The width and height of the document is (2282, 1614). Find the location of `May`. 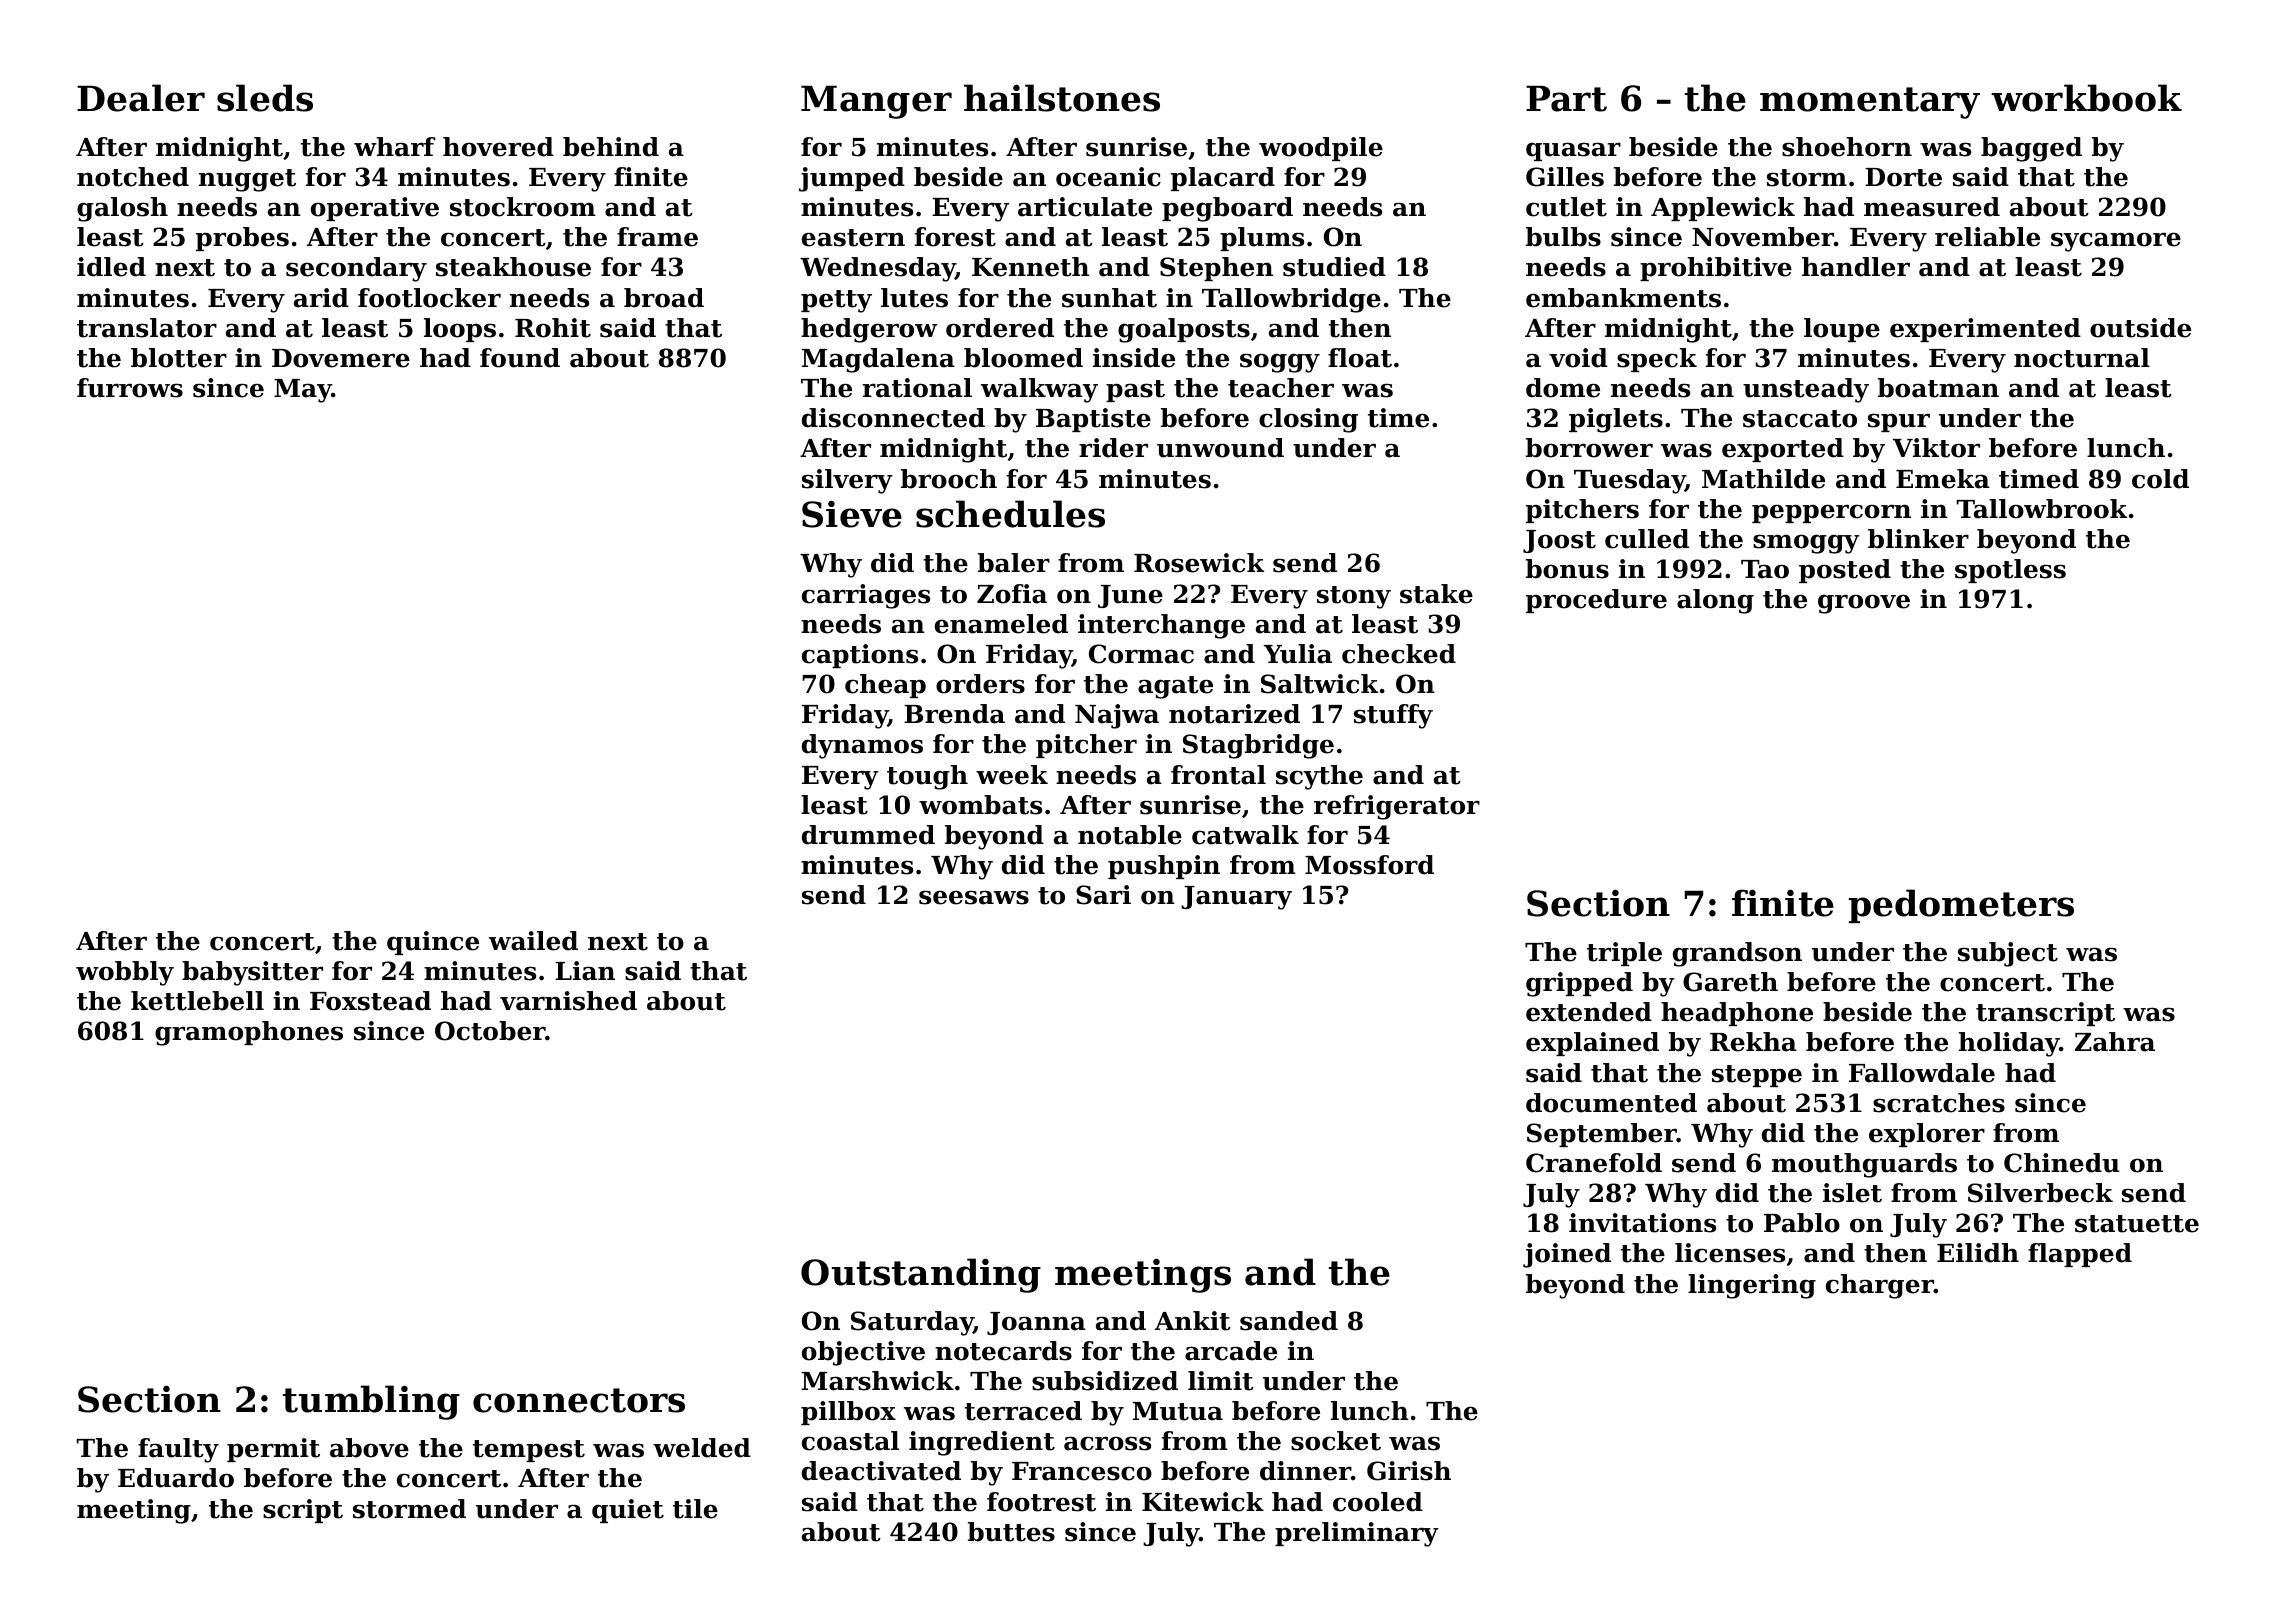

May is located at coordinates (303, 391).
